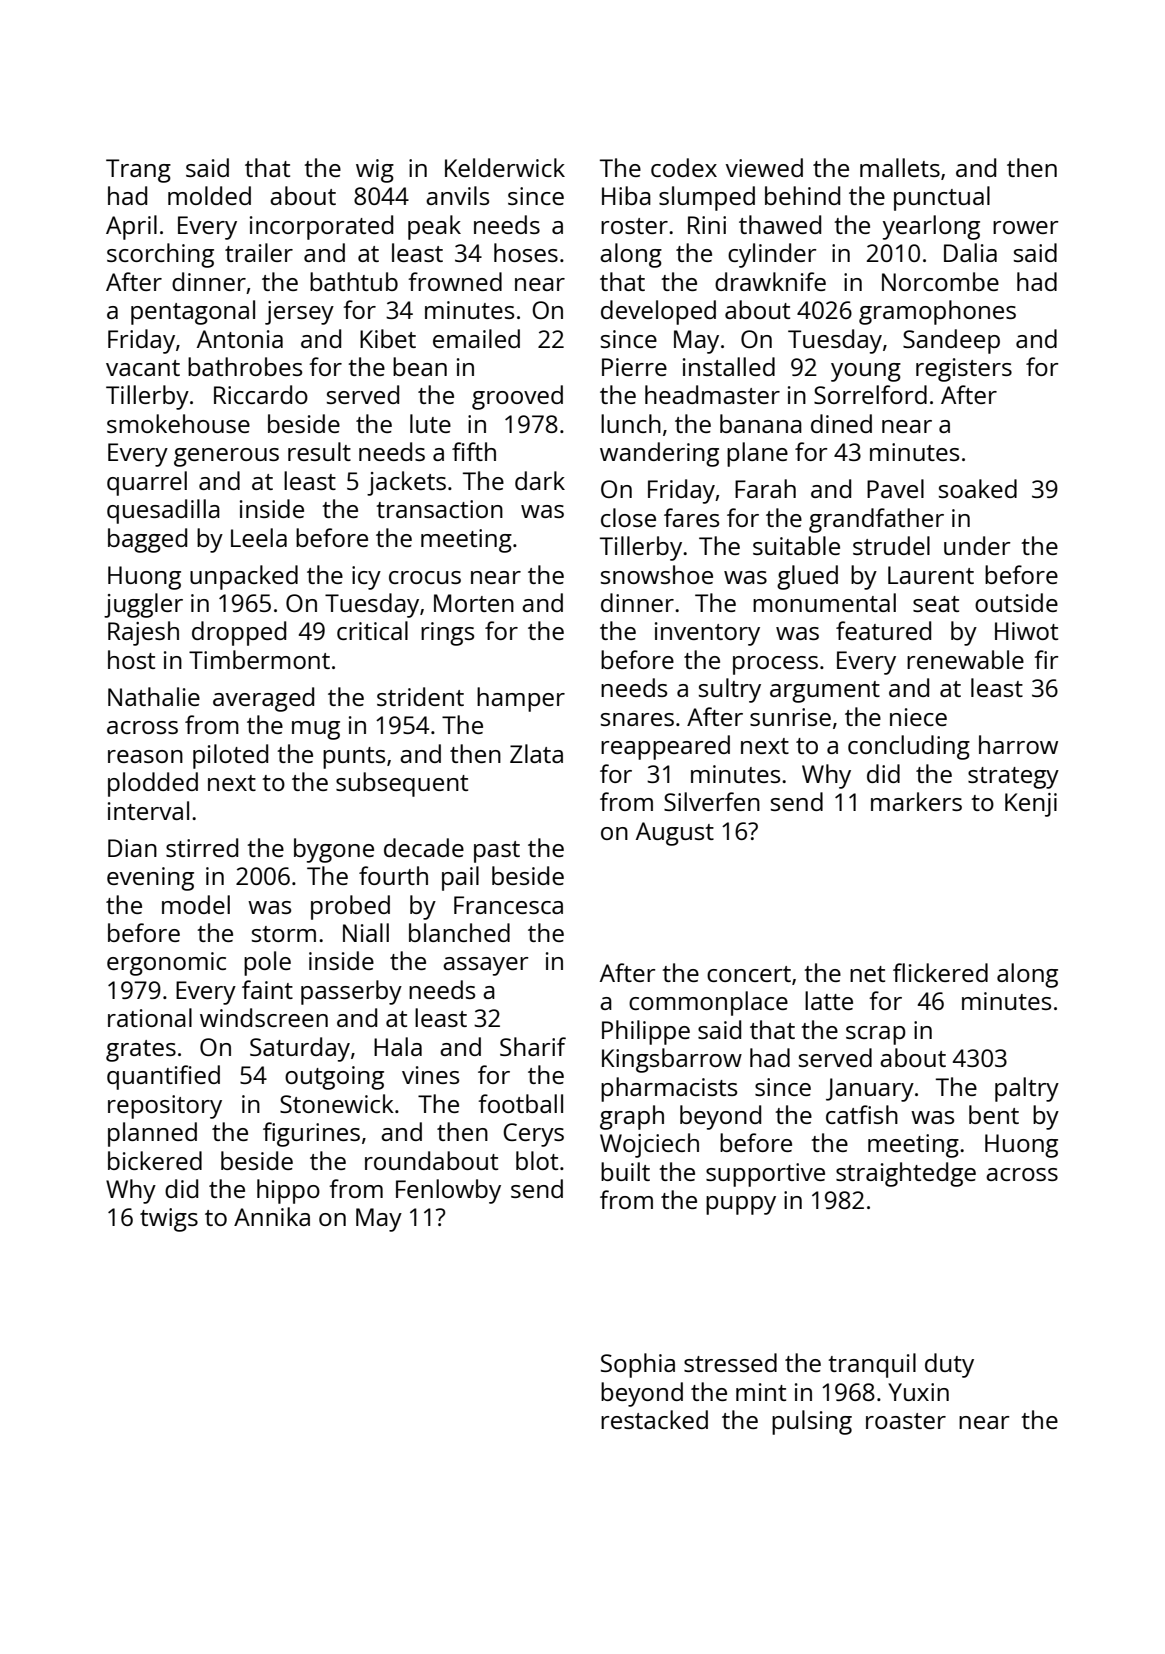 Image resolution: width=1165 pixels, height=1654 pixels. What do you see at coordinates (761, 1392) in the document?
I see `mint` at bounding box center [761, 1392].
